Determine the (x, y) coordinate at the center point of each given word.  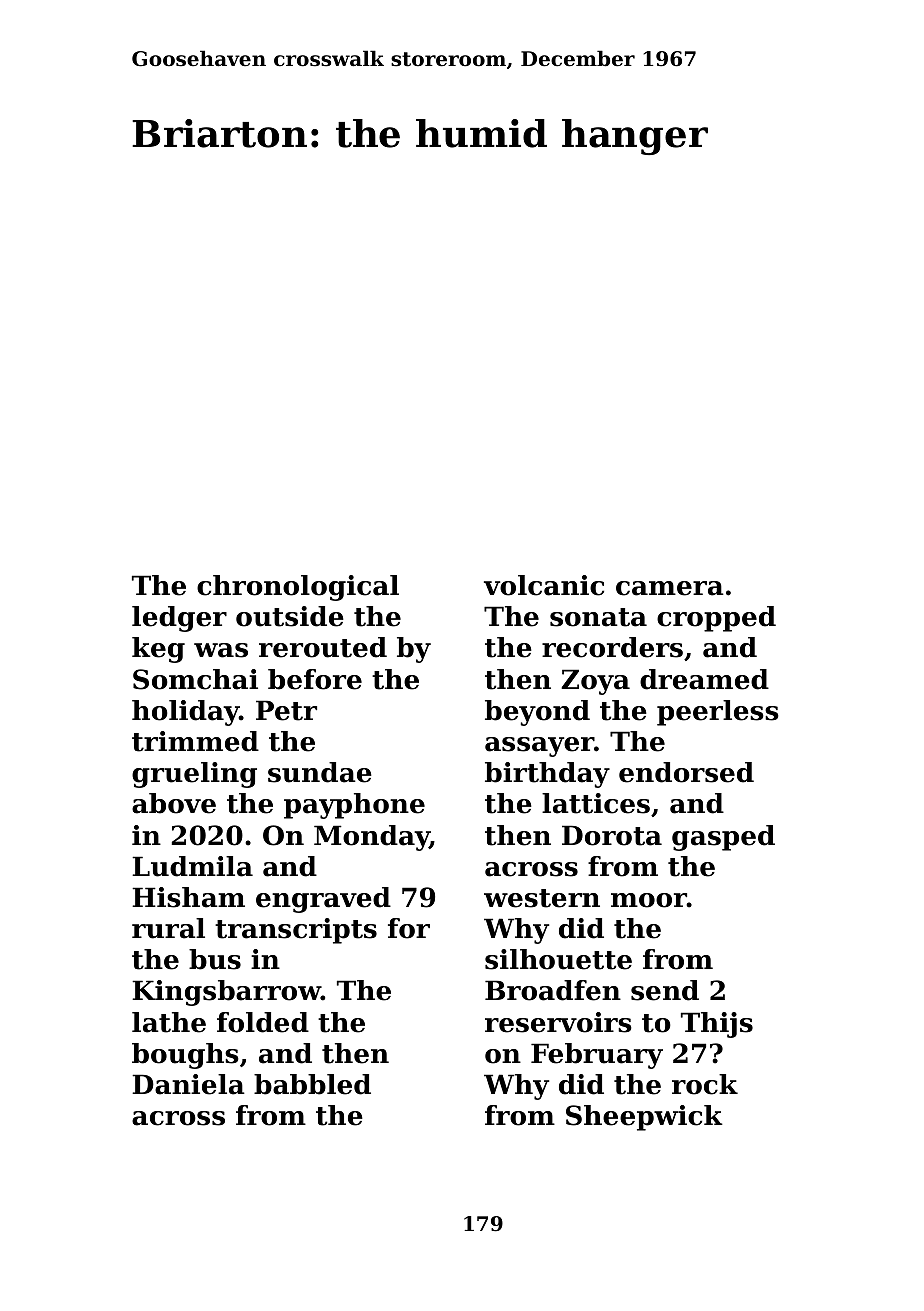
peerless (718, 713)
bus (215, 959)
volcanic (544, 585)
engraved (323, 900)
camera (670, 588)
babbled (312, 1084)
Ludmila (192, 866)
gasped (723, 838)
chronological (298, 588)
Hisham (188, 897)
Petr (286, 710)
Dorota (612, 835)
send (665, 990)
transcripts (296, 931)
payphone (354, 806)
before (315, 679)
